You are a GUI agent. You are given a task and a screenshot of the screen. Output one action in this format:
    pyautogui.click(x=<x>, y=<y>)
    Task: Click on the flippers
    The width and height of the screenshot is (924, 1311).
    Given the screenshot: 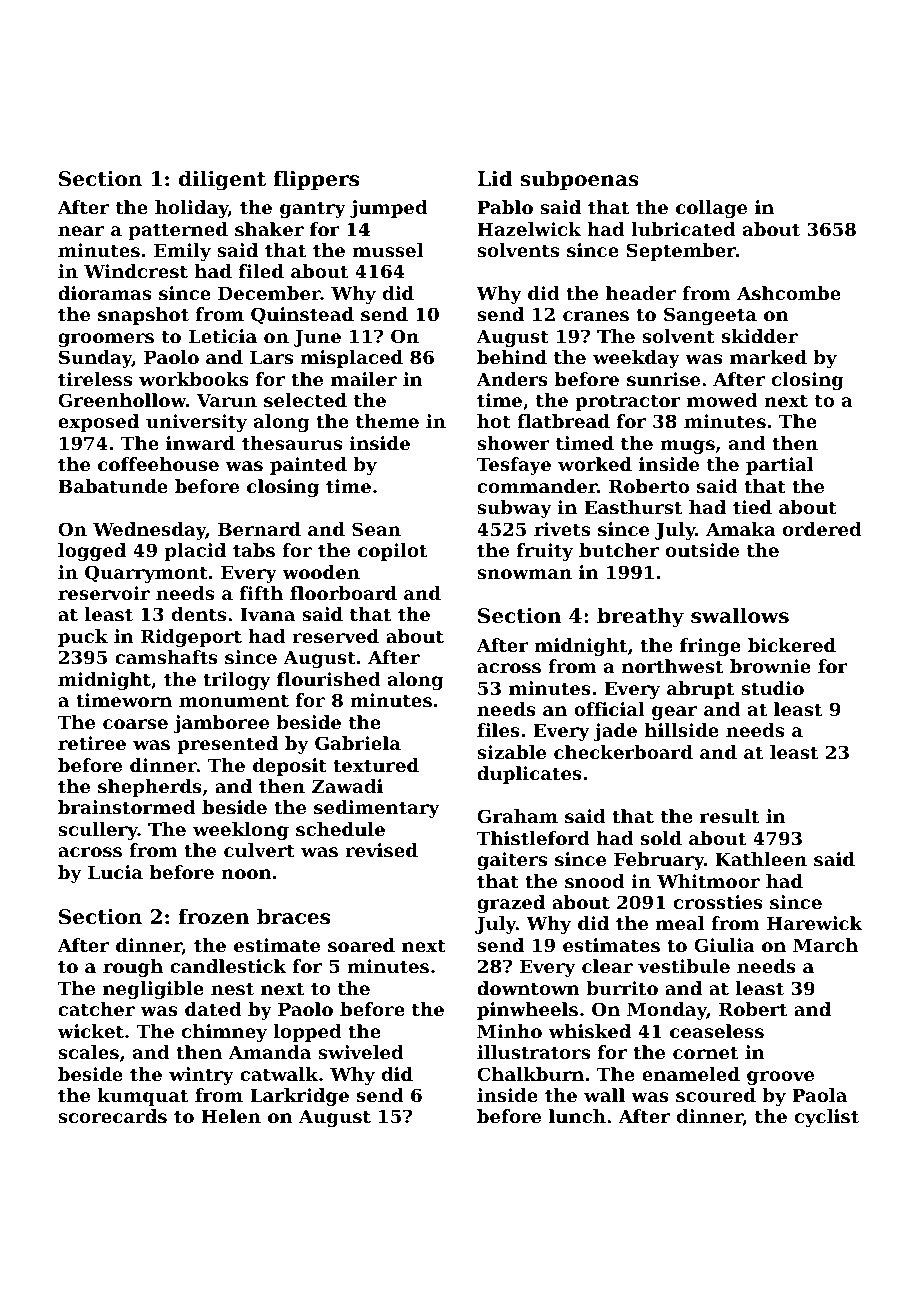 What is the action you would take?
    pyautogui.click(x=316, y=180)
